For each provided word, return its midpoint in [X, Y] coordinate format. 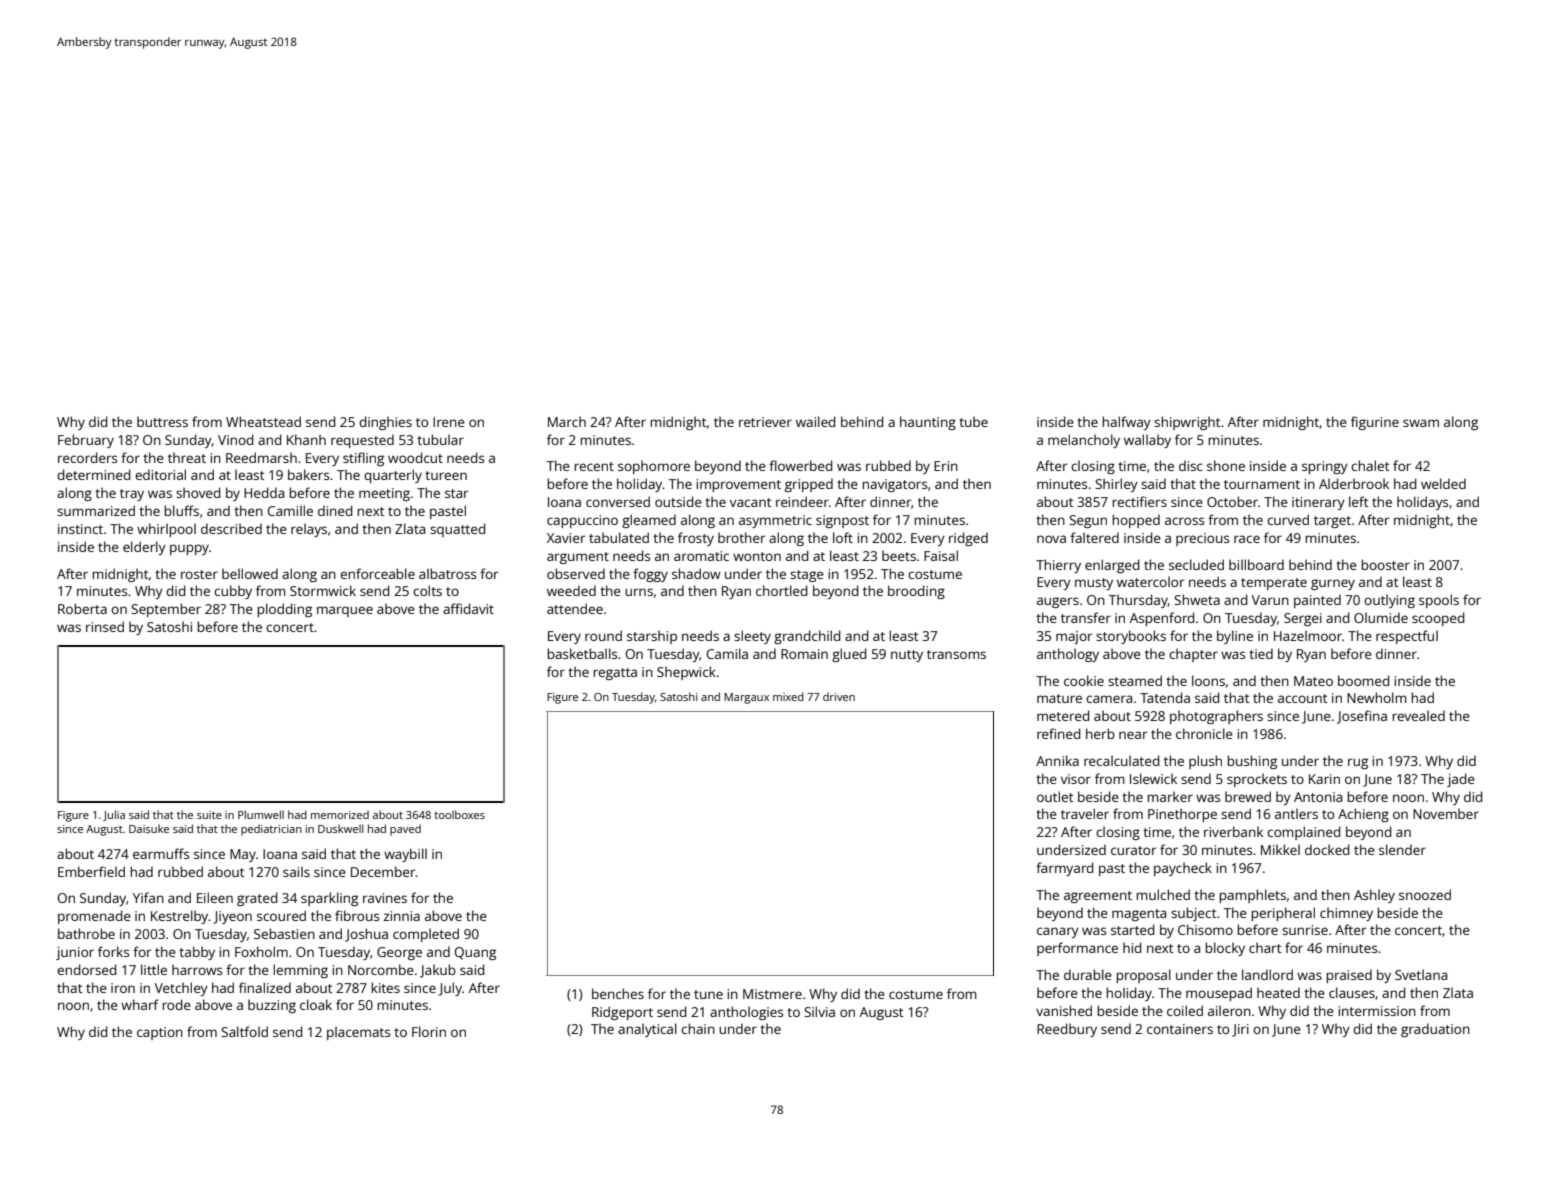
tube [973, 421]
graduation [1435, 1030]
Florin [429, 1031]
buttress [162, 421]
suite [209, 815]
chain [698, 1028]
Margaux [746, 698]
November [1446, 813]
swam [1421, 423]
